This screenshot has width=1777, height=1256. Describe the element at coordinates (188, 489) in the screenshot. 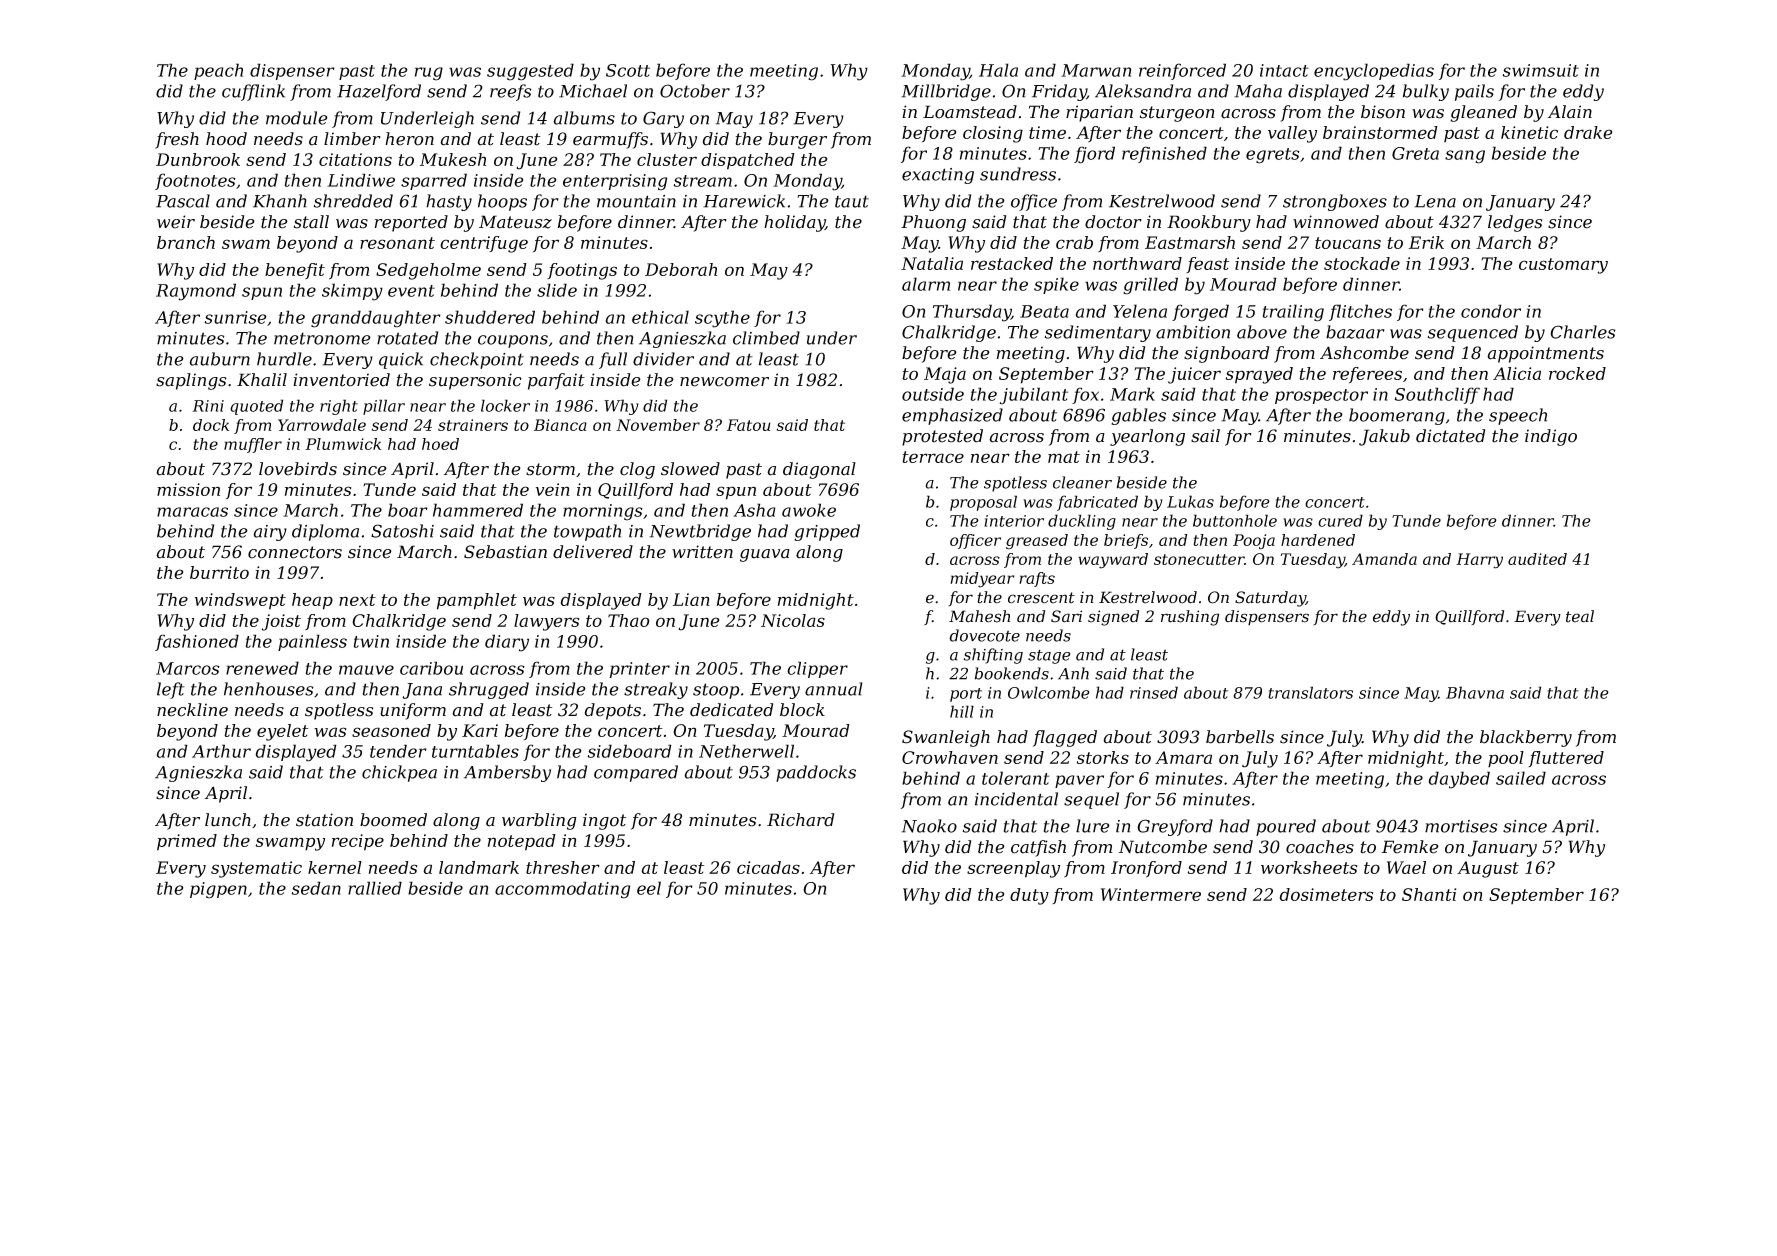

I see `mission` at that location.
